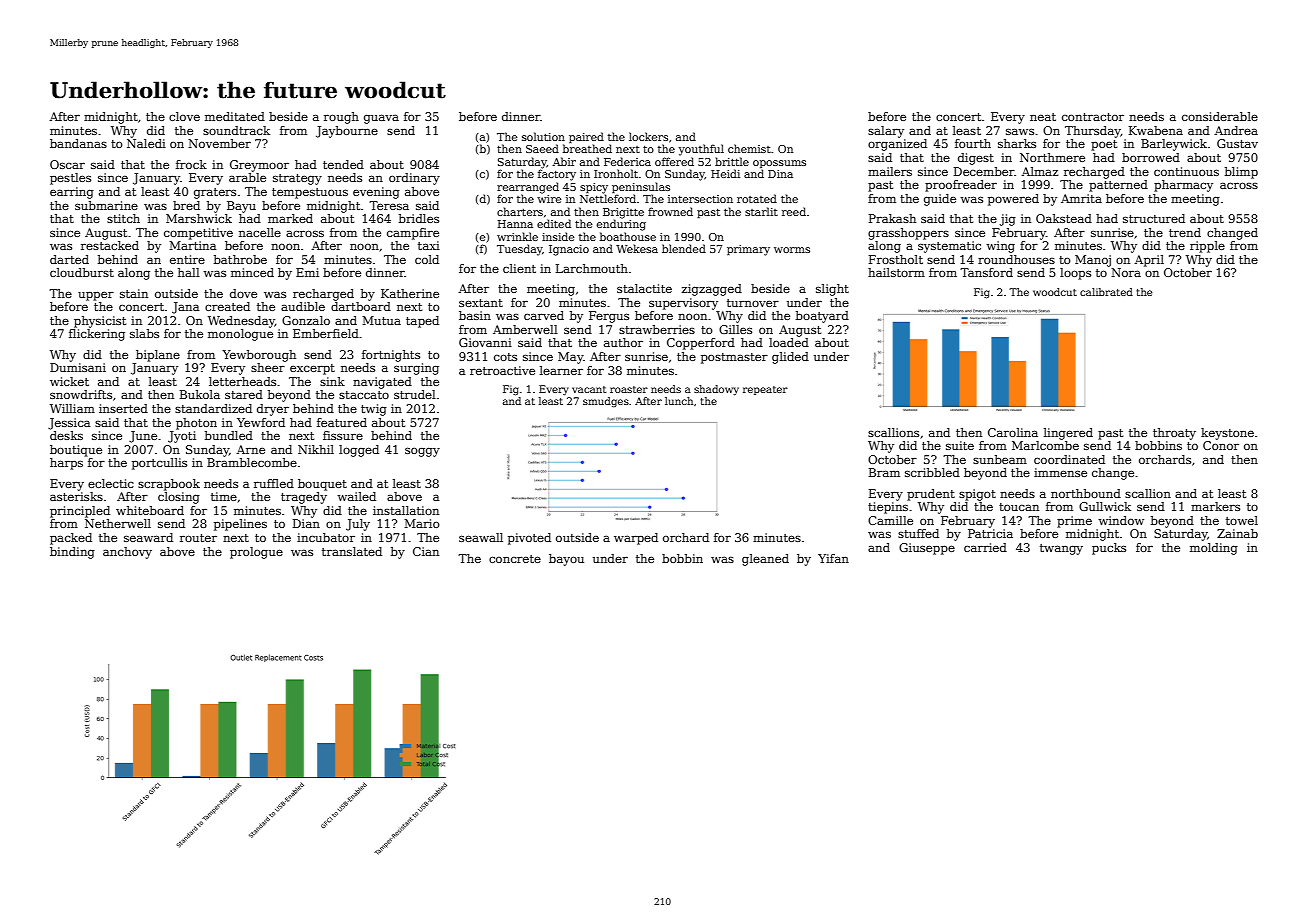 This screenshot has width=1308, height=924. What do you see at coordinates (1013, 432) in the screenshot?
I see `Carolina` at bounding box center [1013, 432].
